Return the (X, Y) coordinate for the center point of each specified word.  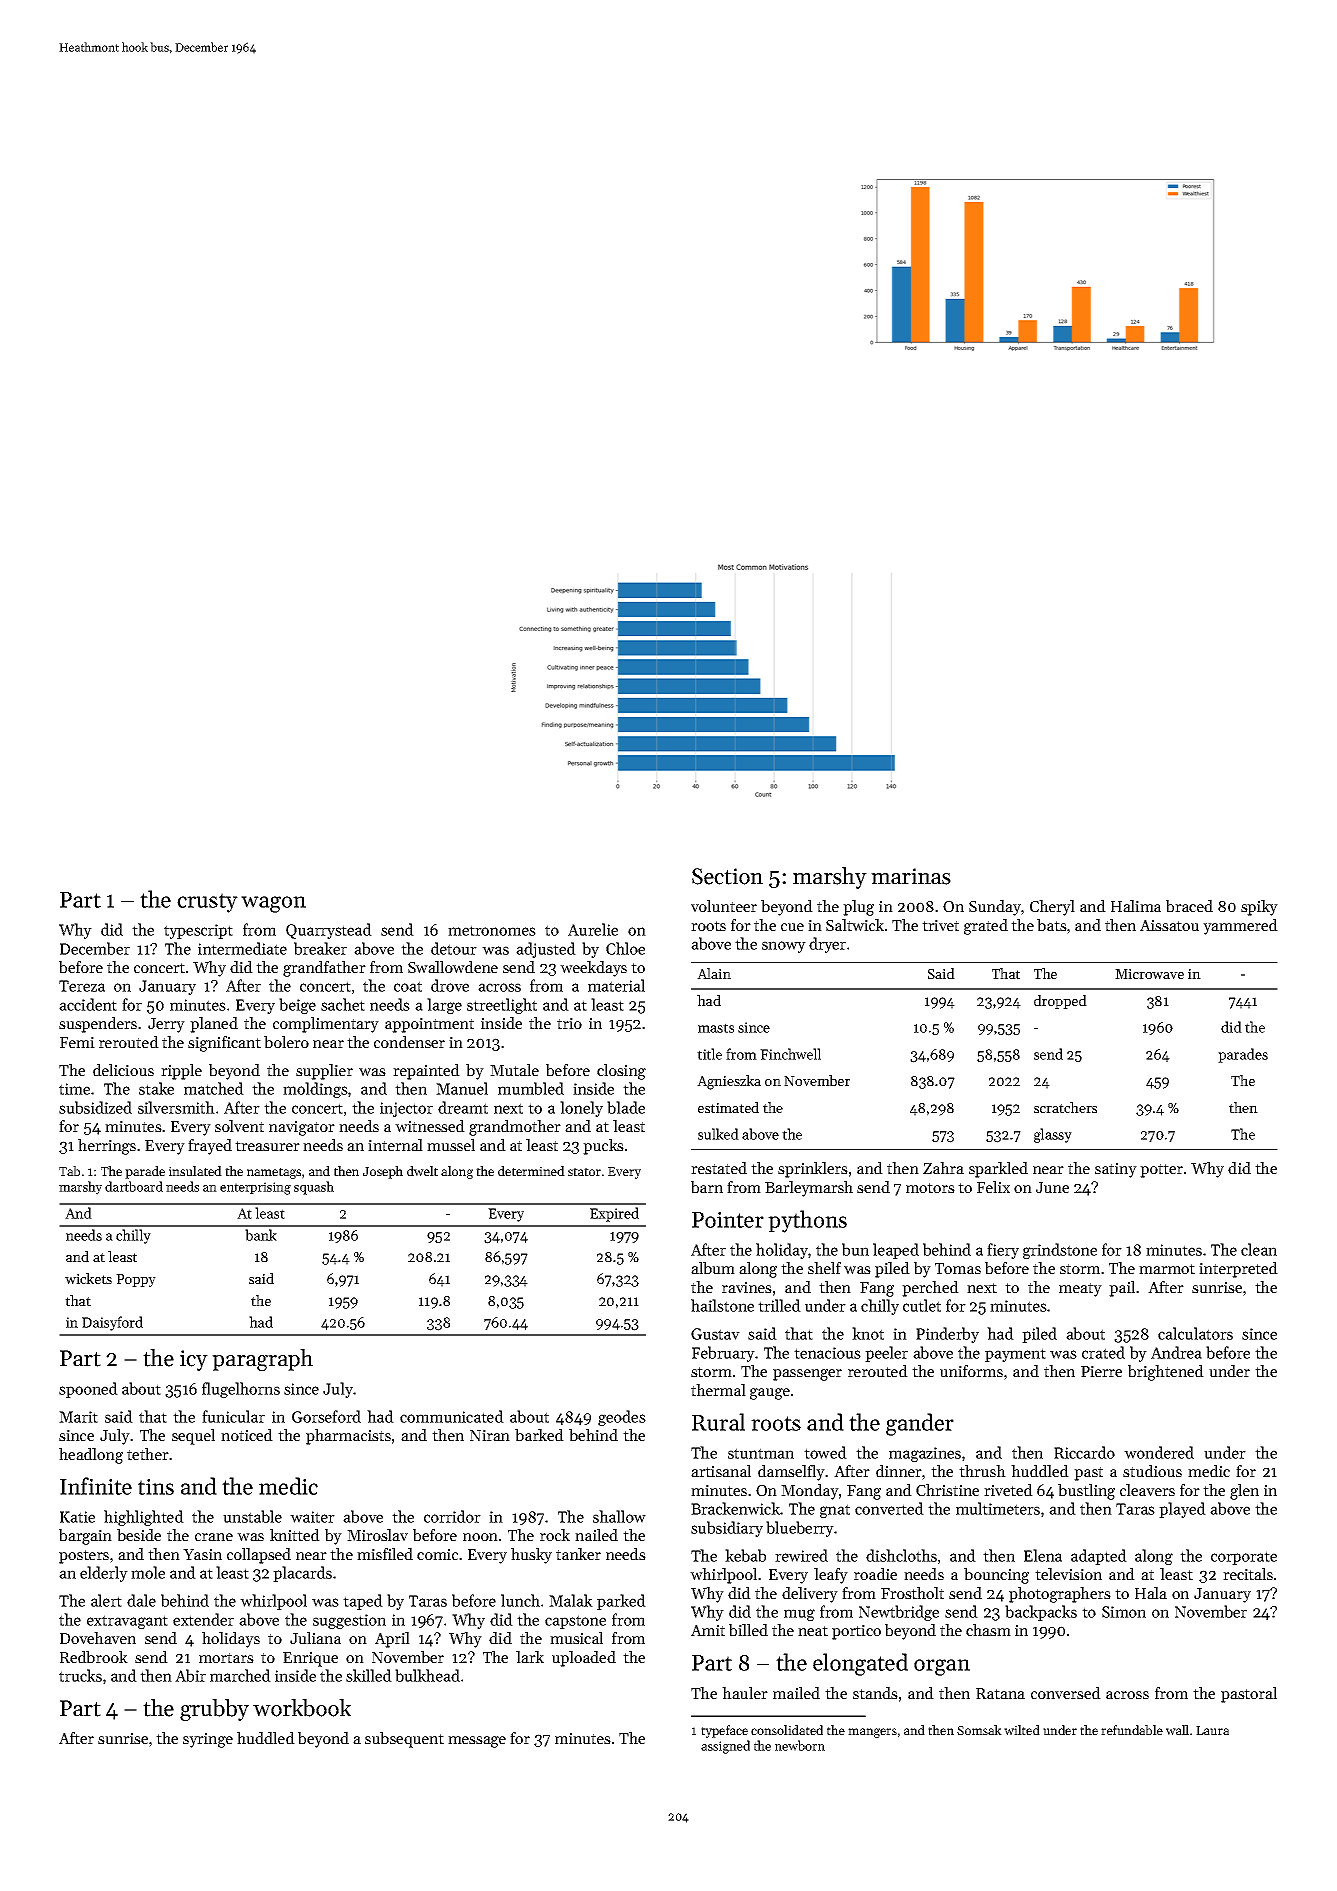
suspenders (98, 1025)
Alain (714, 973)
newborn (800, 1745)
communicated (452, 1416)
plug (858, 908)
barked (539, 1435)
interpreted (1238, 1270)
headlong (91, 1456)
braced (1189, 906)
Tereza (82, 986)
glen (1244, 1492)
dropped (1060, 1002)
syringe (208, 1740)
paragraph (262, 1360)
